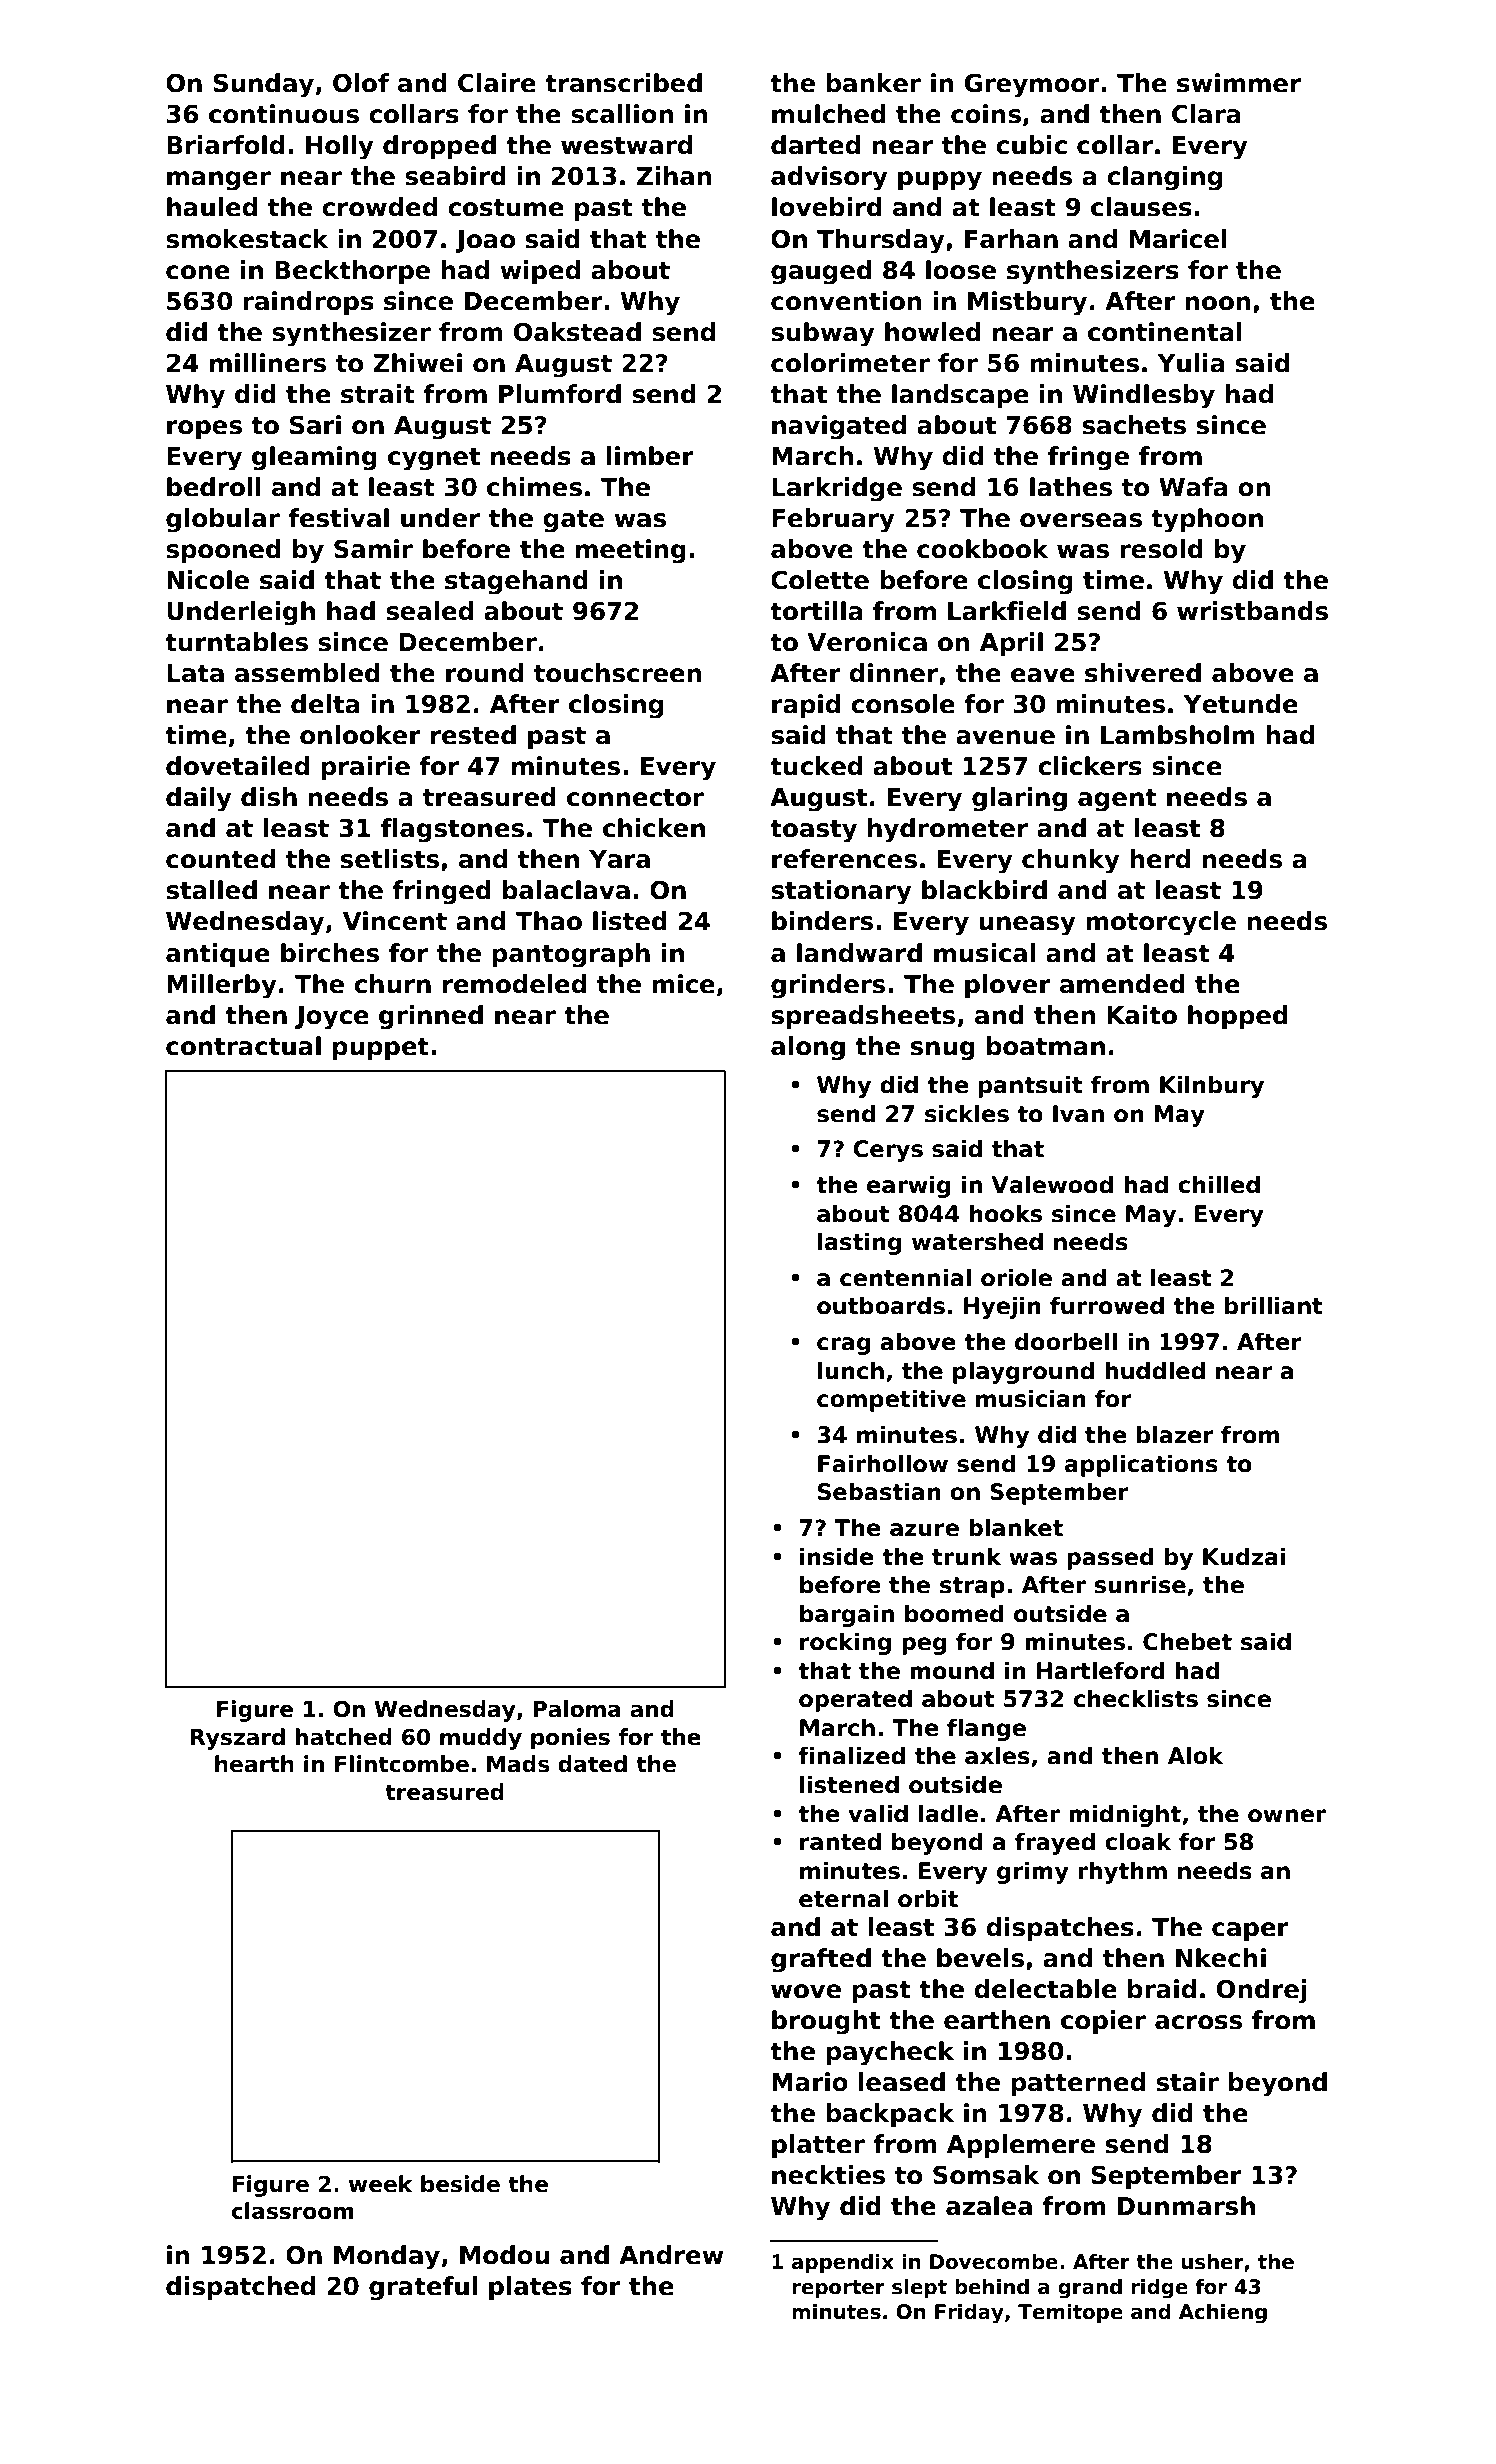  Describe the element at coordinates (204, 429) in the screenshot. I see `ropes` at that location.
